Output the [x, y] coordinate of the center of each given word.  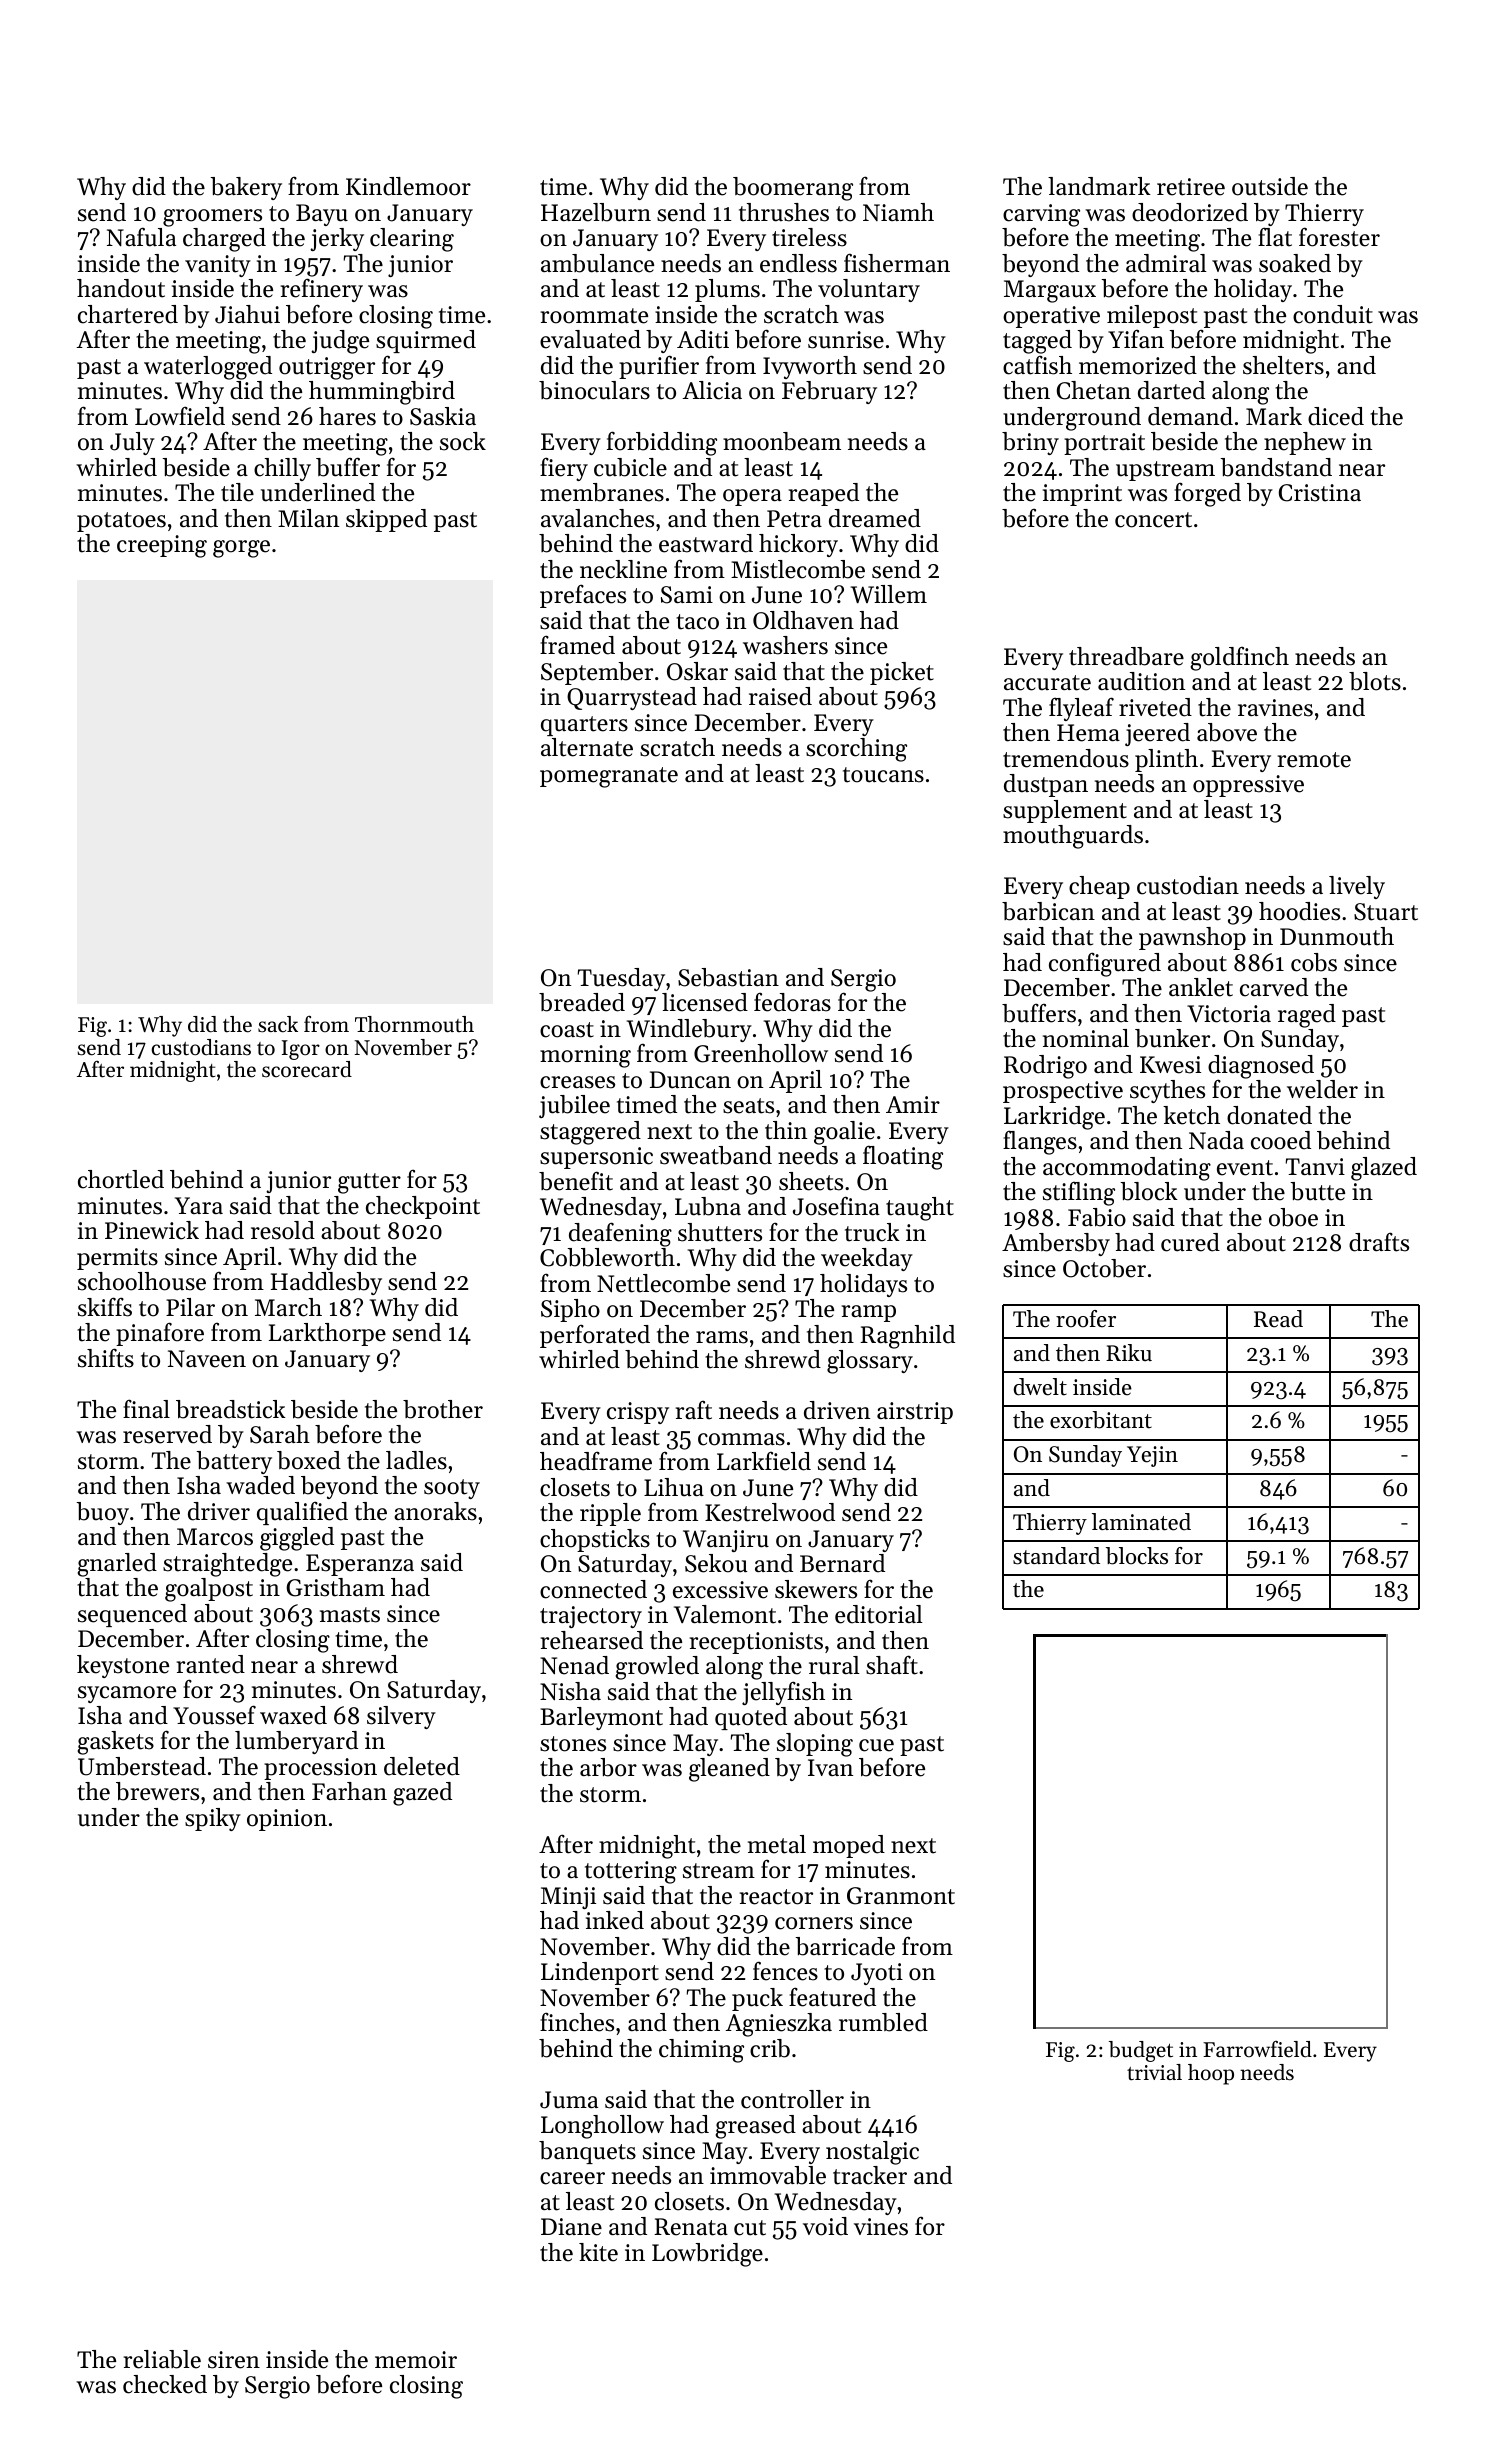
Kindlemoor [408, 186]
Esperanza [360, 1565]
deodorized [1190, 212]
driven [837, 1410]
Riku [1129, 1353]
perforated [595, 1336]
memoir [416, 2360]
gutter [369, 1183]
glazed [1384, 1169]
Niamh [898, 212]
